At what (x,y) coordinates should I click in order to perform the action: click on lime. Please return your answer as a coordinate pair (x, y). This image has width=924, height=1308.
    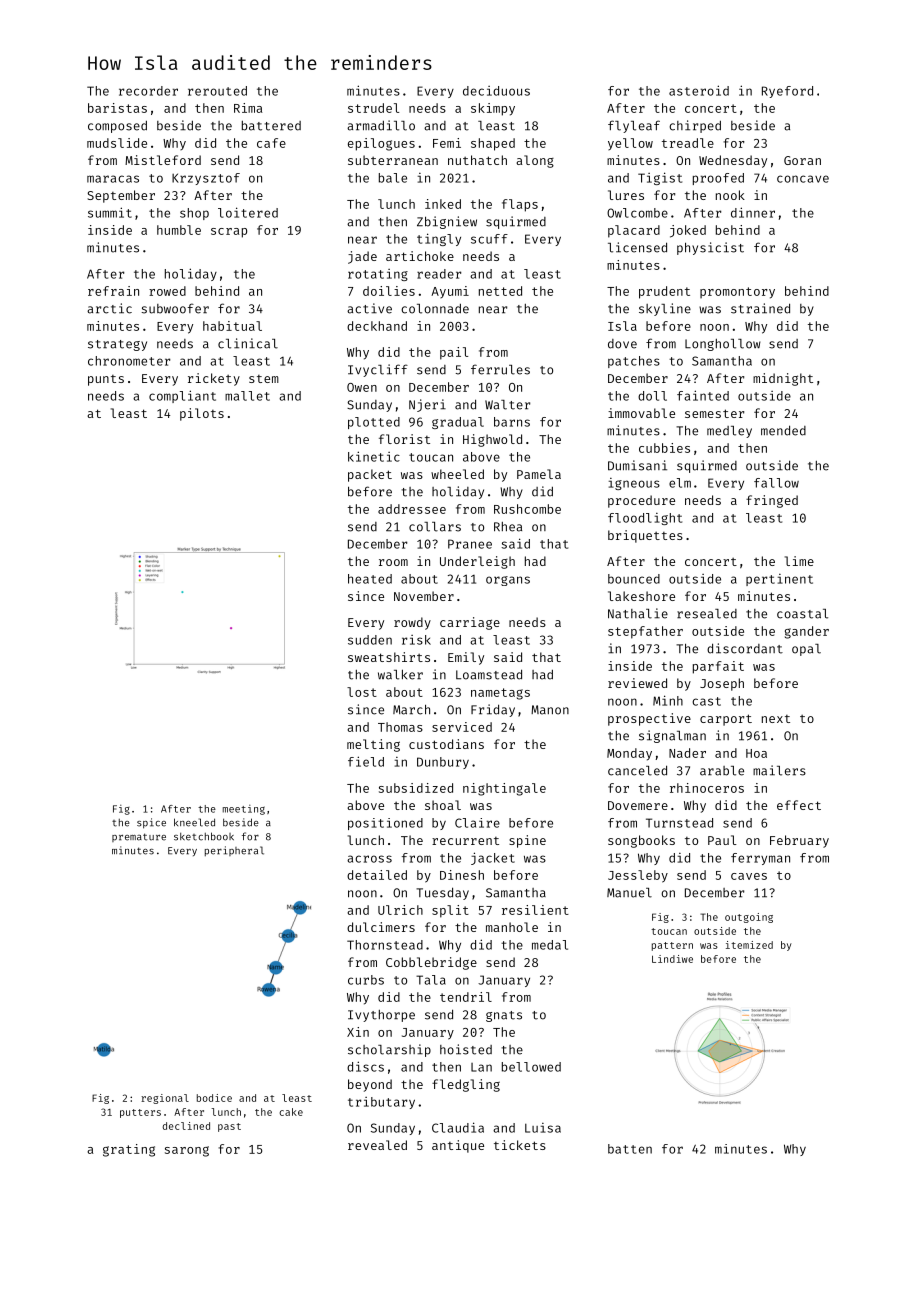
    Looking at the image, I should click on (799, 561).
